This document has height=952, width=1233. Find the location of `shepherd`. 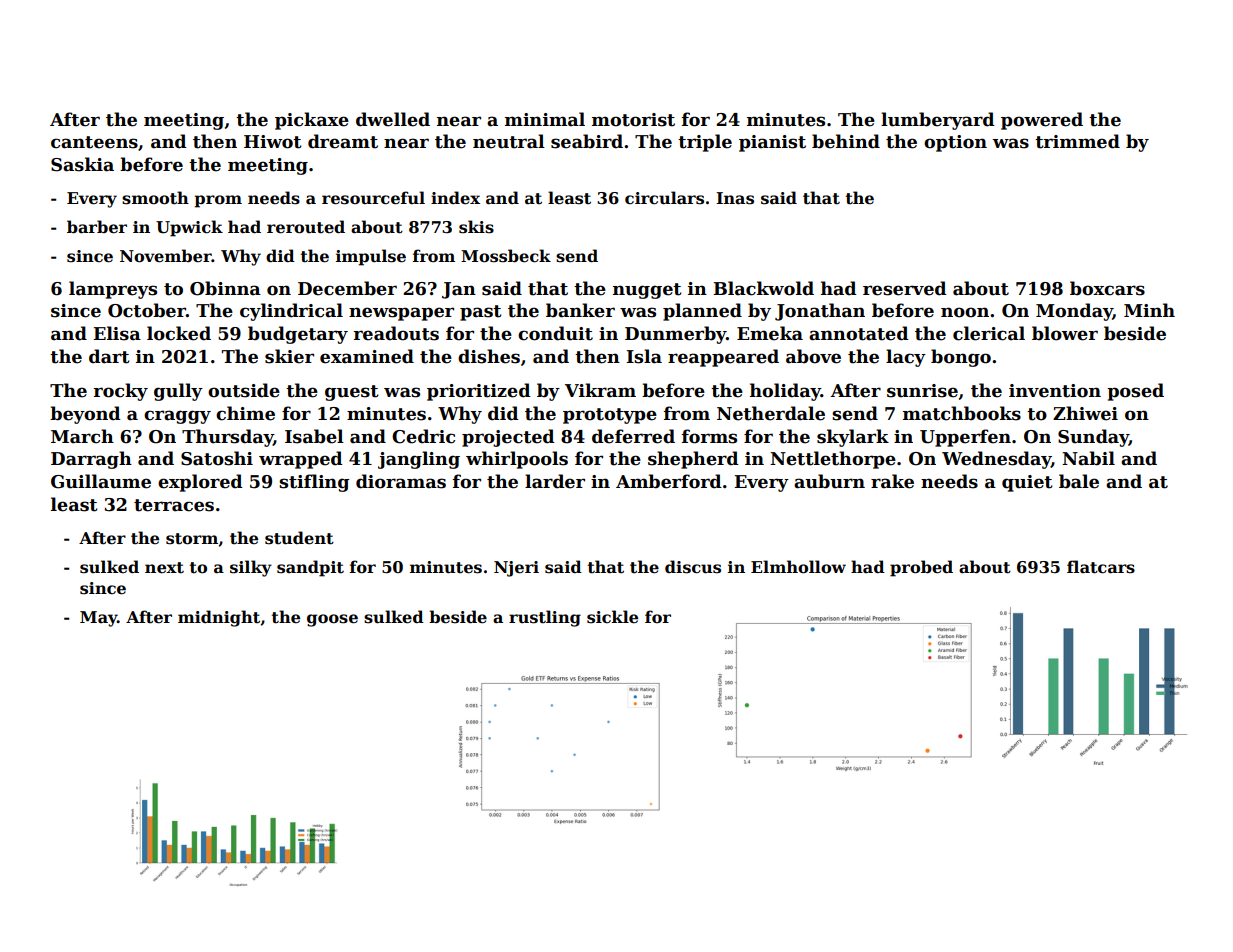

shepherd is located at coordinates (693, 460).
